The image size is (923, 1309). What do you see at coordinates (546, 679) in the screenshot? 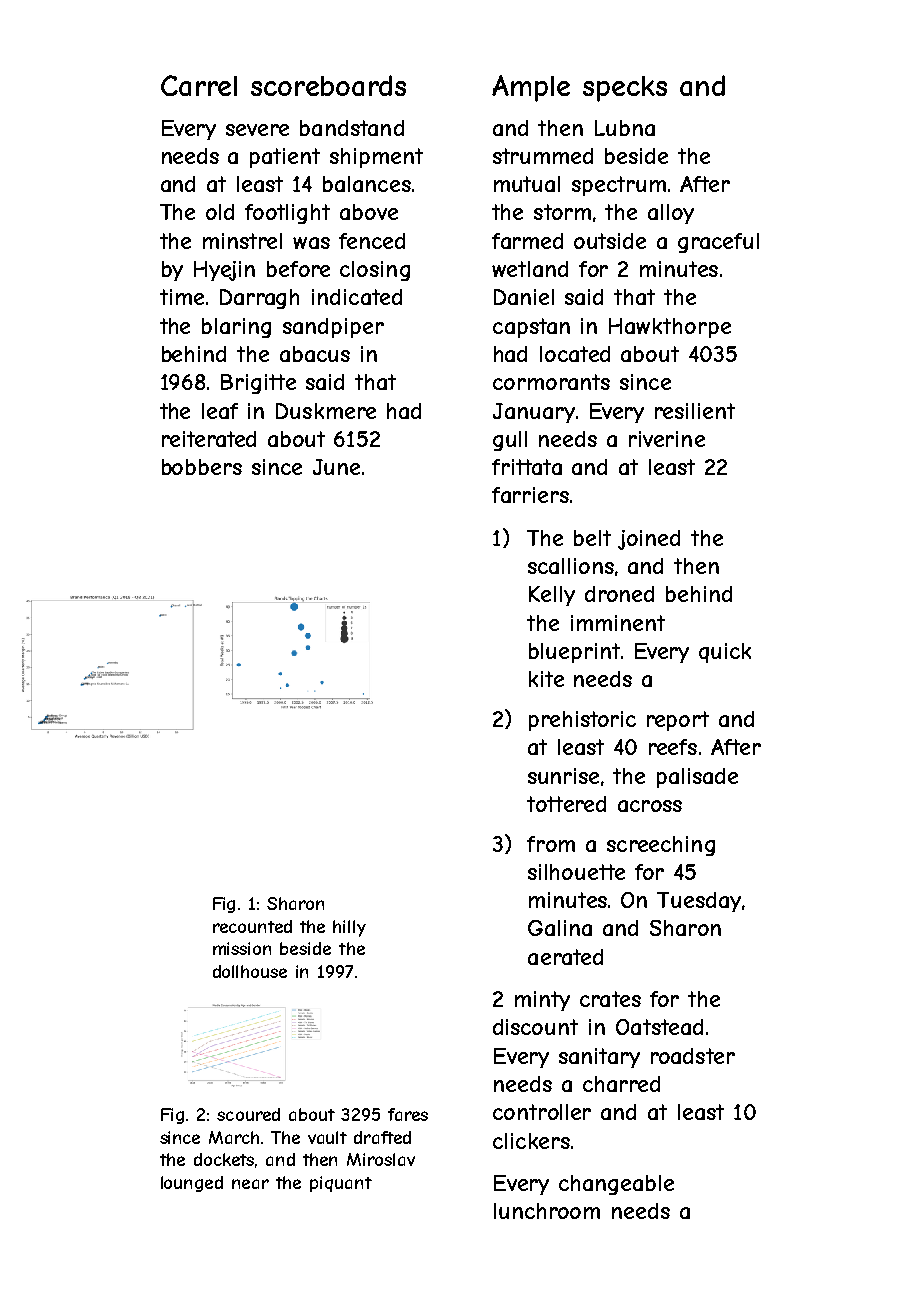
I see `kite` at bounding box center [546, 679].
